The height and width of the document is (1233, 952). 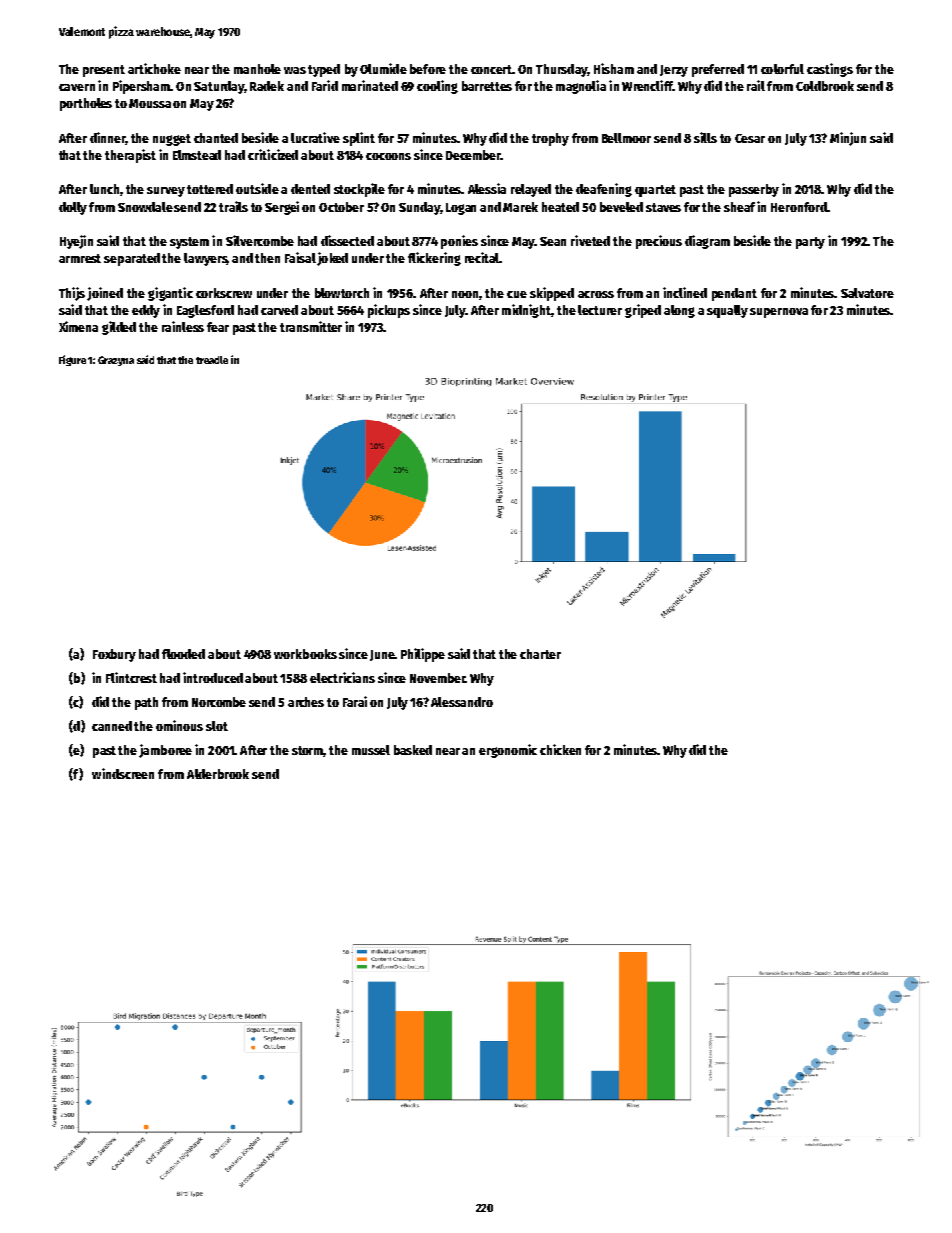 I want to click on squally, so click(x=727, y=311).
